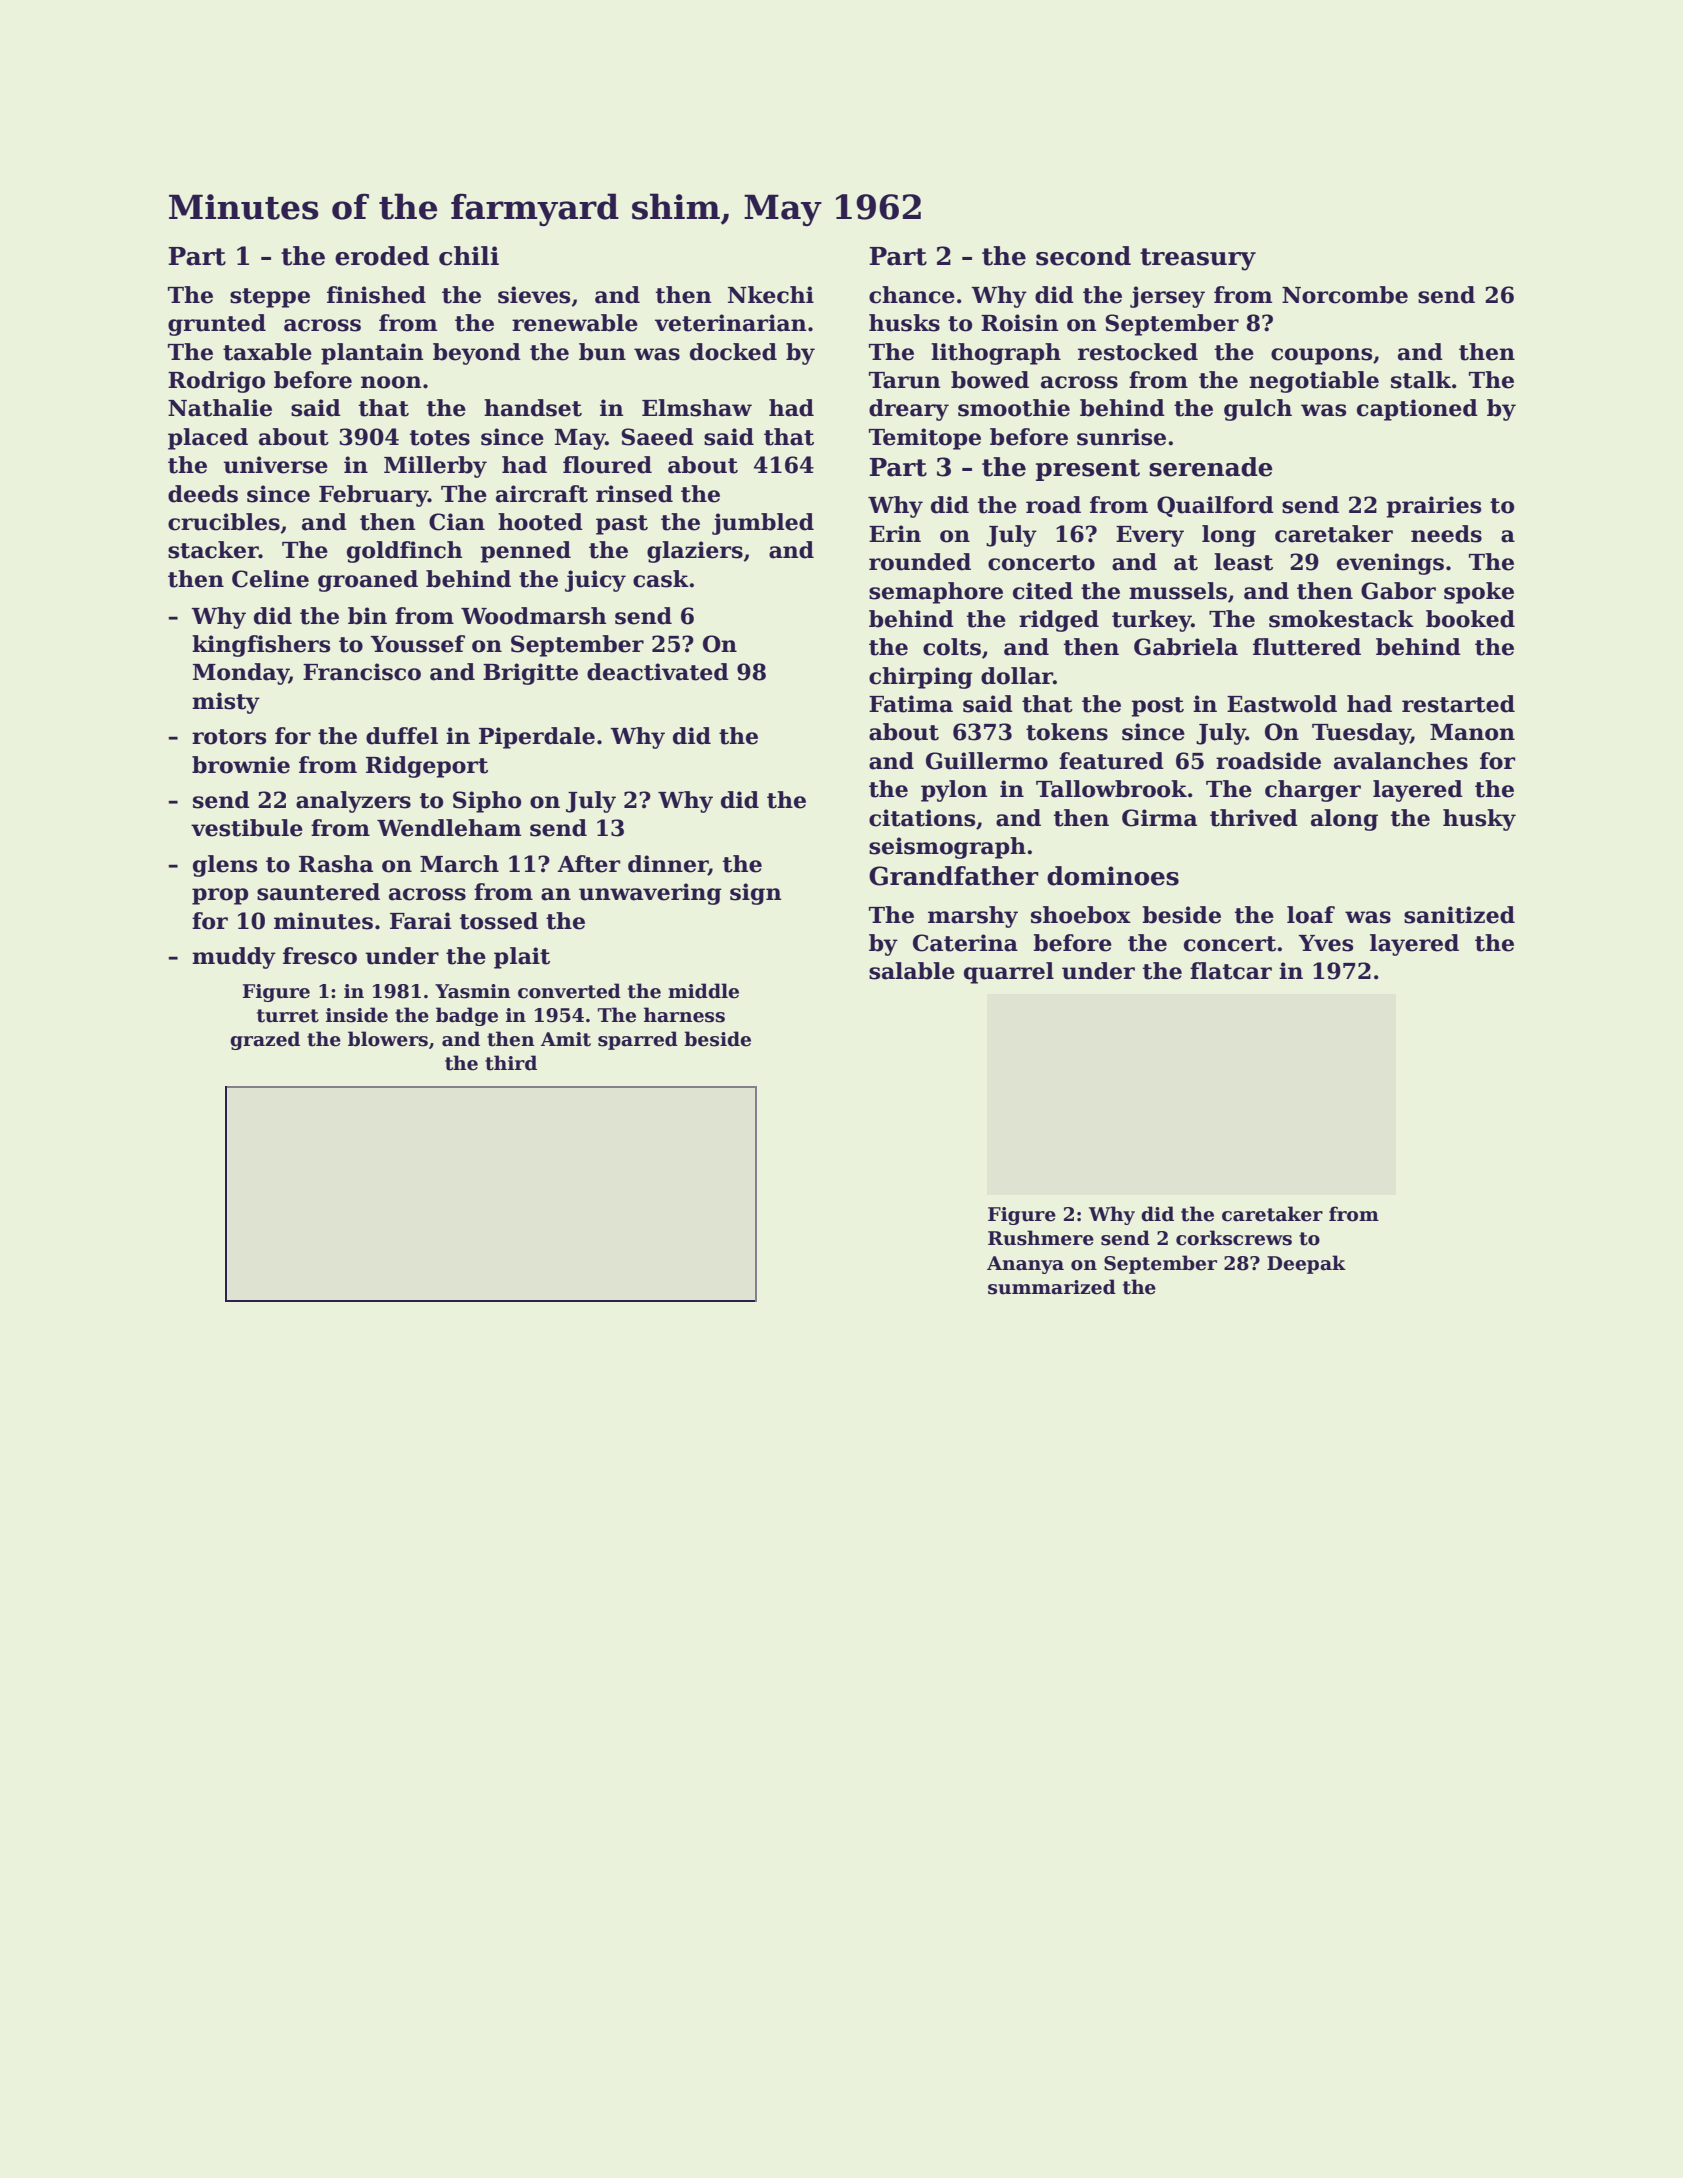  What do you see at coordinates (1345, 295) in the image?
I see `Norcombe` at bounding box center [1345, 295].
